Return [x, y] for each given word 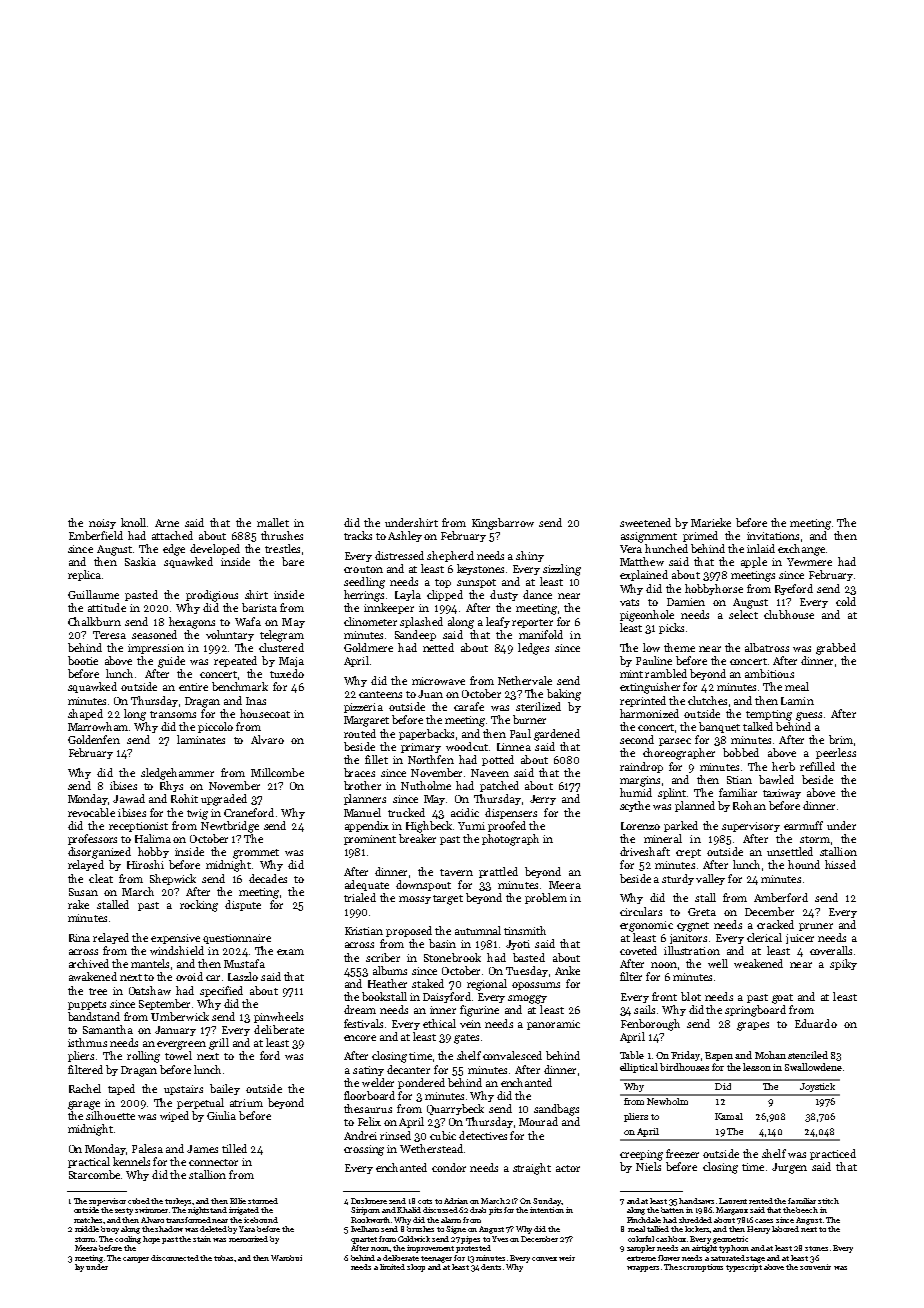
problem [546, 898]
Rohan [749, 805]
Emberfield [96, 535]
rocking [199, 906]
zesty [124, 1211]
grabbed [836, 649]
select [743, 614]
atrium [246, 1103]
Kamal [729, 1116]
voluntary [230, 635]
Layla [408, 595]
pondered [421, 1083]
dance [537, 594]
